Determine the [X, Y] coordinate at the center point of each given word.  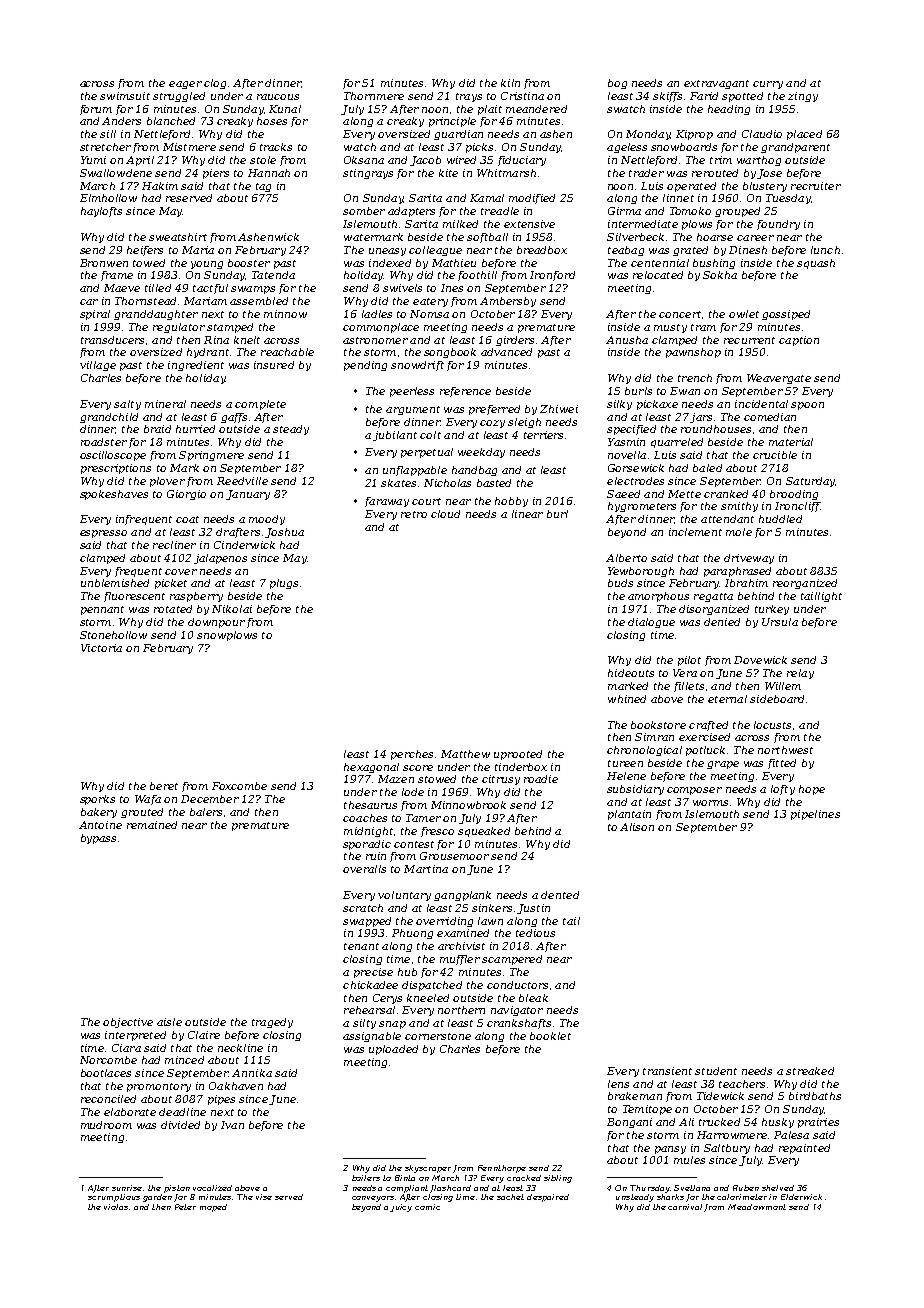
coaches [365, 818]
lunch [825, 250]
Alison [637, 827]
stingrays [368, 174]
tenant [361, 946]
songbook [450, 353]
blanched [171, 121]
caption [799, 341]
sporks [97, 800]
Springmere [211, 456]
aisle [169, 1022]
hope [812, 790]
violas [116, 1207]
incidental [761, 404]
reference [465, 392]
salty [127, 405]
